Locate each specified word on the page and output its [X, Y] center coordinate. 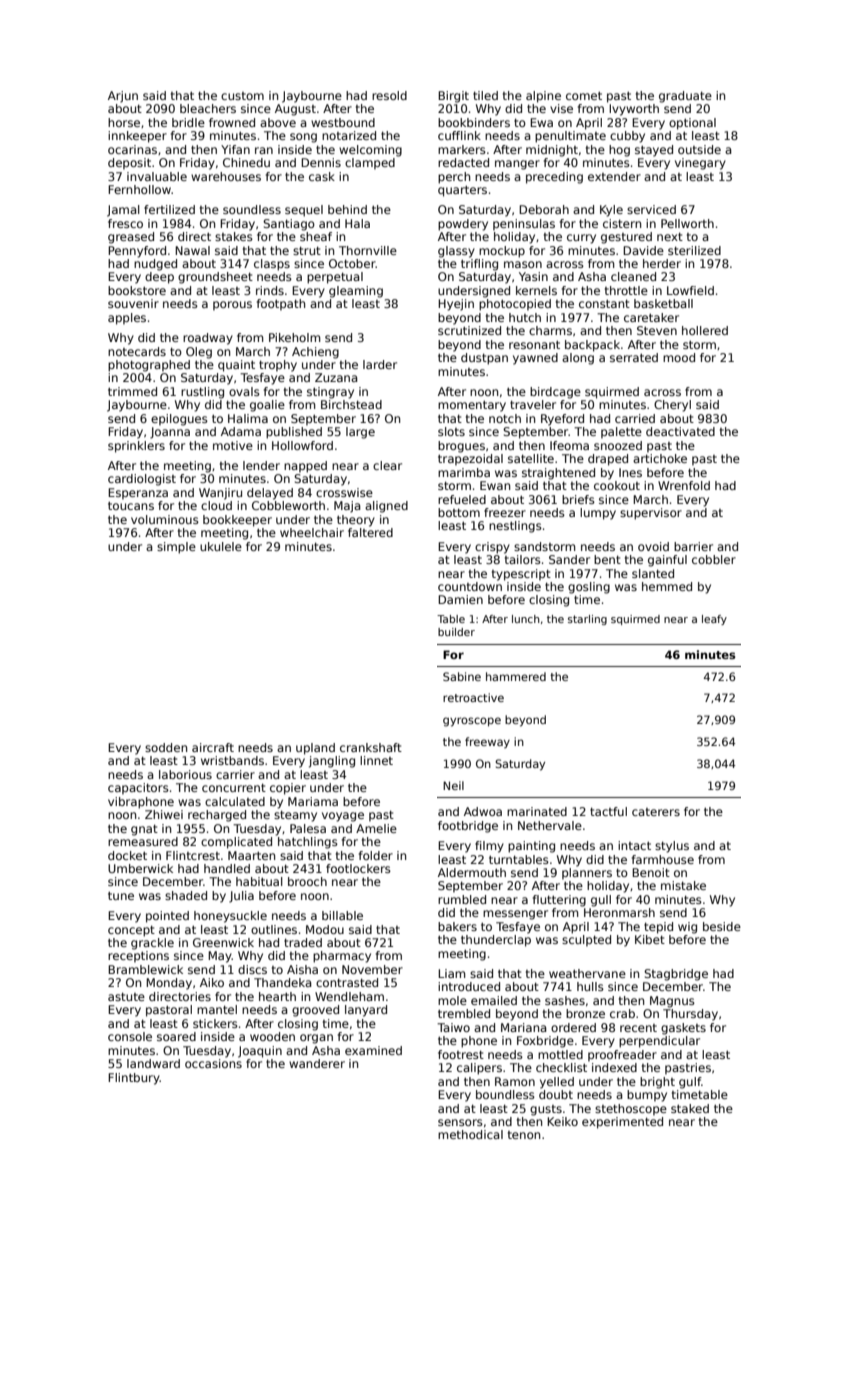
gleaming [356, 292]
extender [614, 176]
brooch [307, 881]
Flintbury [134, 1079]
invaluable [157, 176]
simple [176, 548]
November [372, 969]
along [578, 359]
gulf [690, 1083]
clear [387, 465]
